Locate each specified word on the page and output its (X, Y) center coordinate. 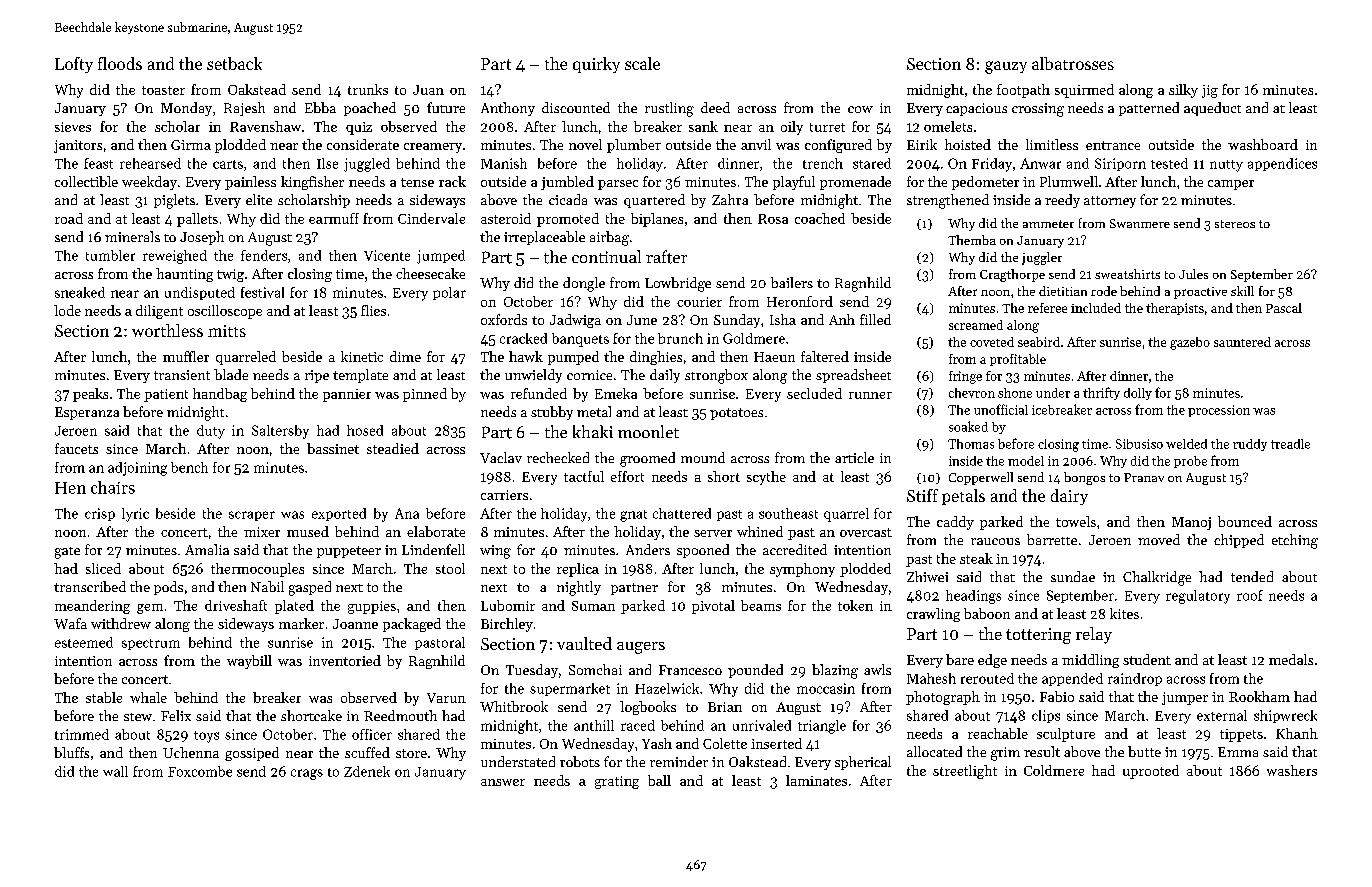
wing (495, 552)
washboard (1263, 144)
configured (838, 146)
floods (120, 63)
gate (67, 553)
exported (339, 514)
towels (1076, 521)
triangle (822, 727)
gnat (633, 516)
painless (250, 183)
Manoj (1191, 523)
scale (642, 63)
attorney (1110, 202)
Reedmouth (400, 715)
